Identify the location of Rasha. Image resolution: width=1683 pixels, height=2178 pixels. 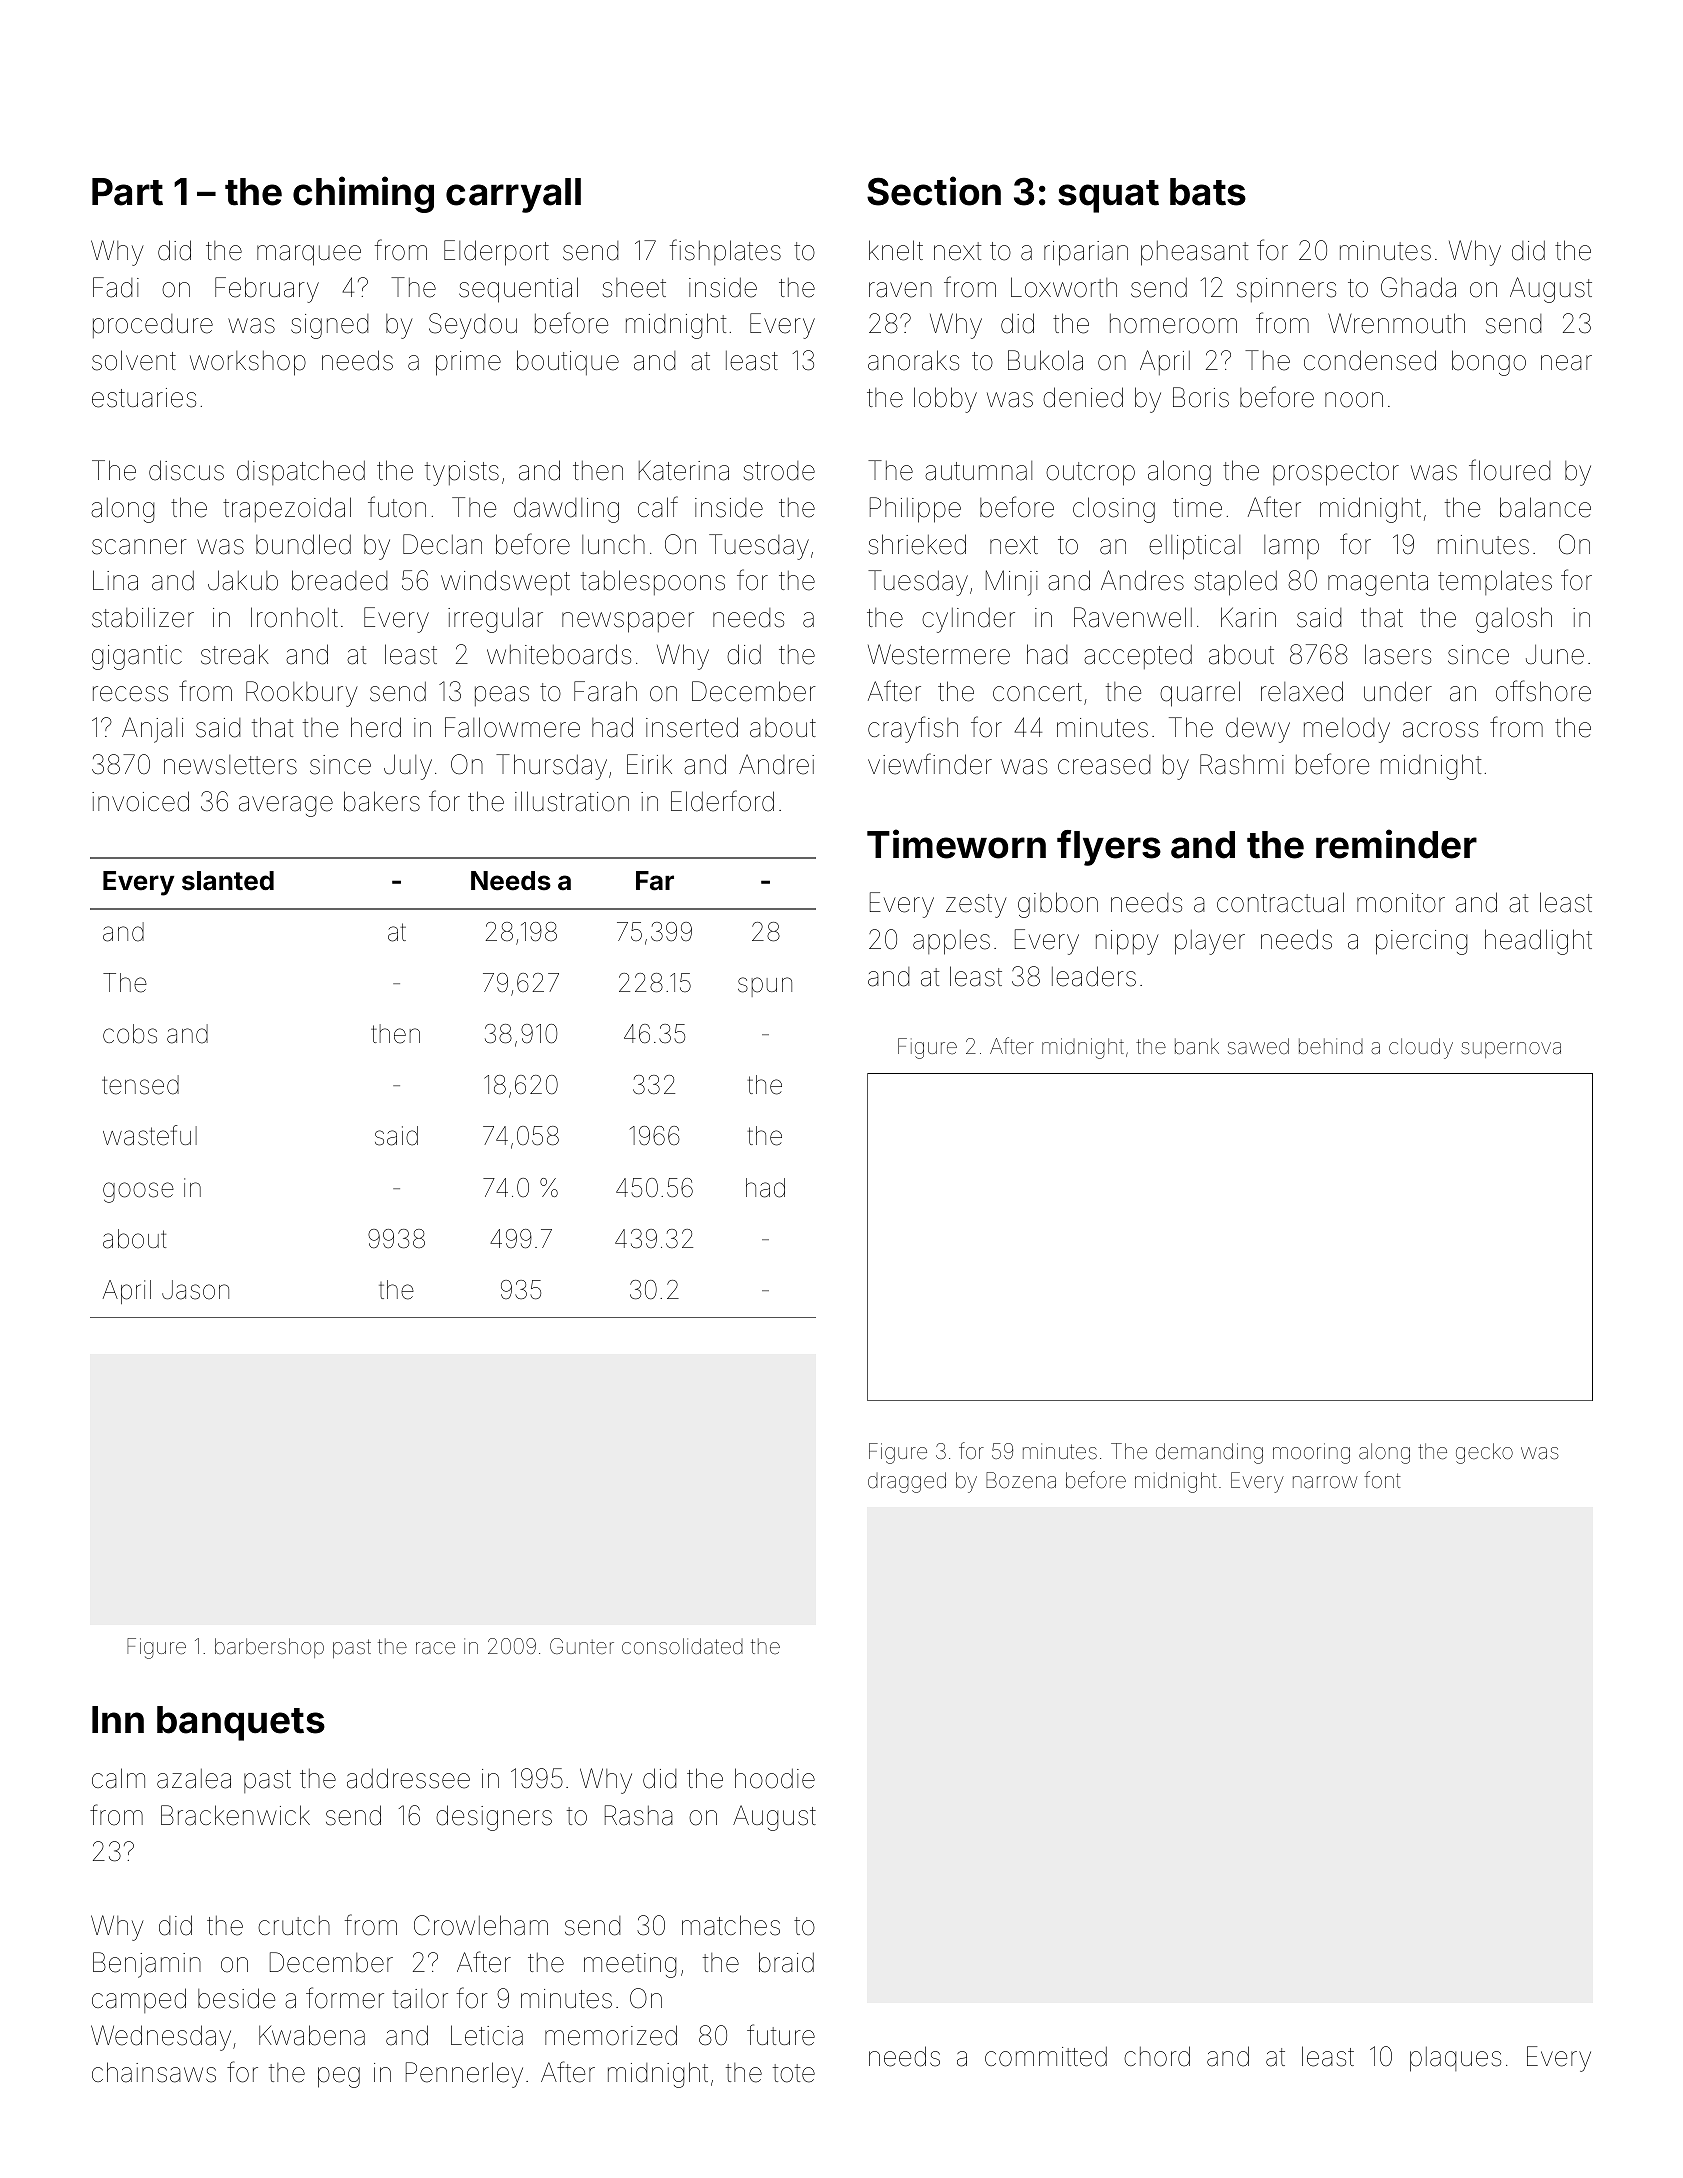
(639, 1815).
